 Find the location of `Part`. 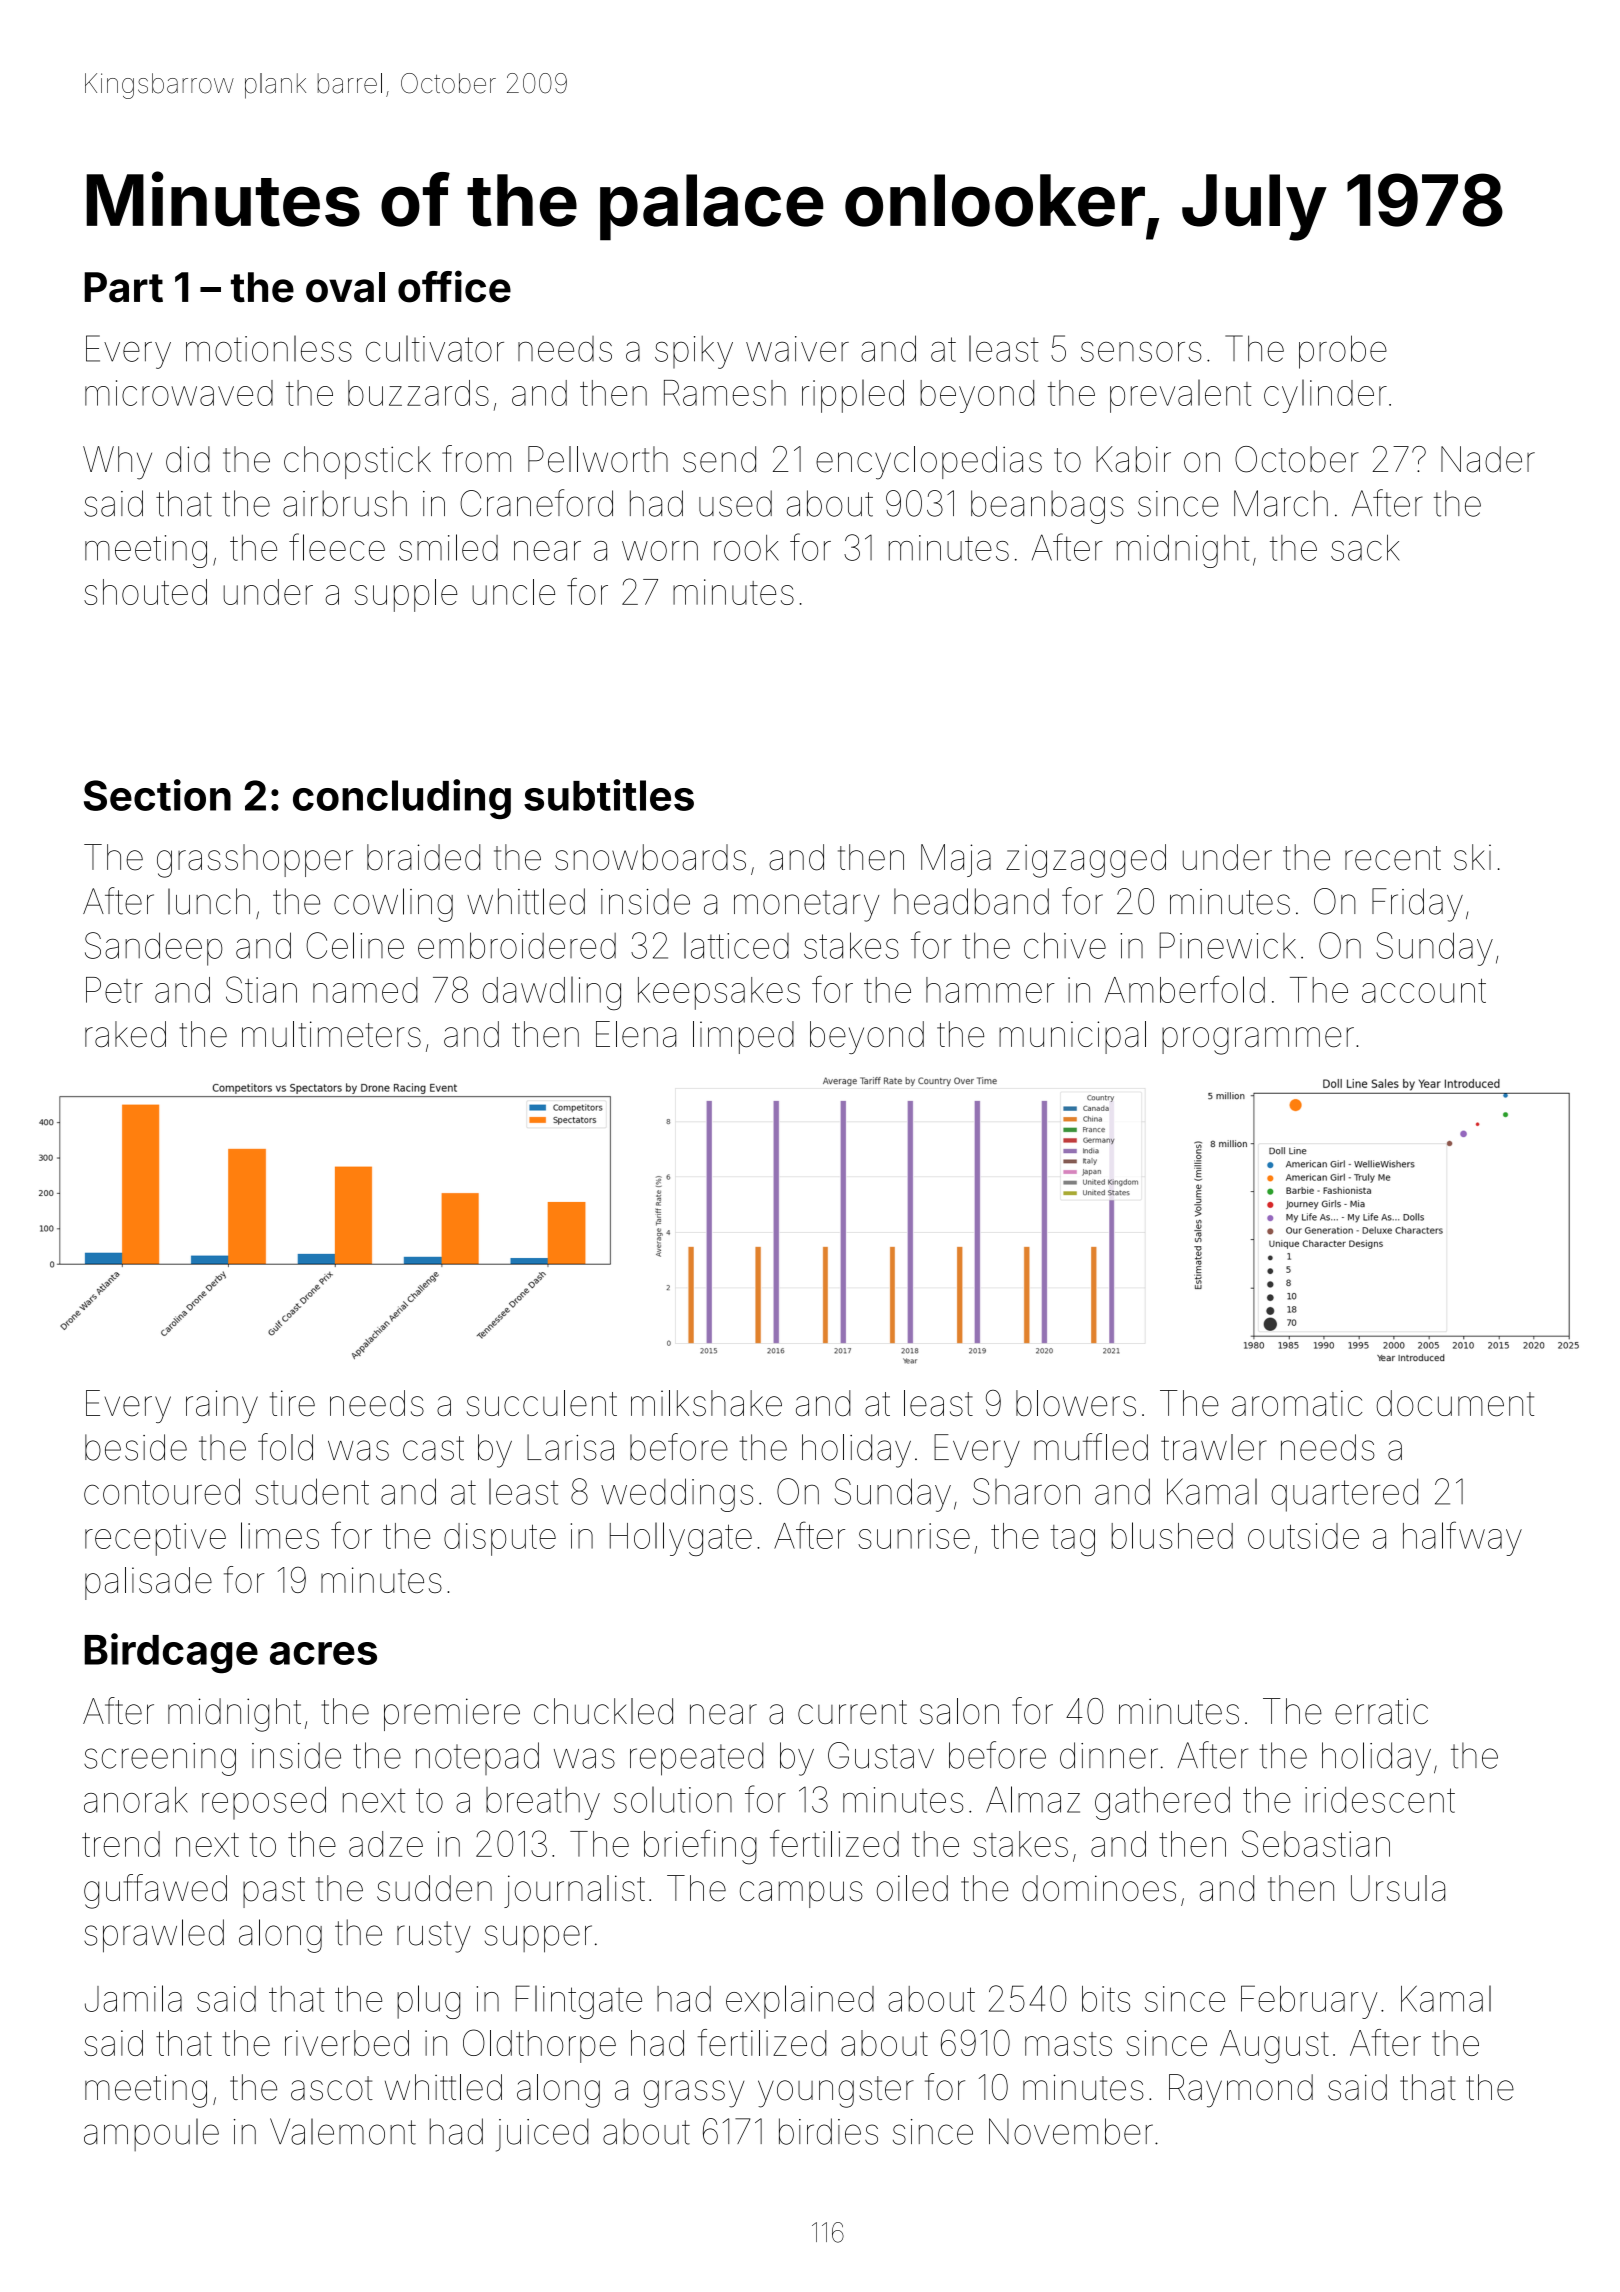

Part is located at coordinates (124, 287).
